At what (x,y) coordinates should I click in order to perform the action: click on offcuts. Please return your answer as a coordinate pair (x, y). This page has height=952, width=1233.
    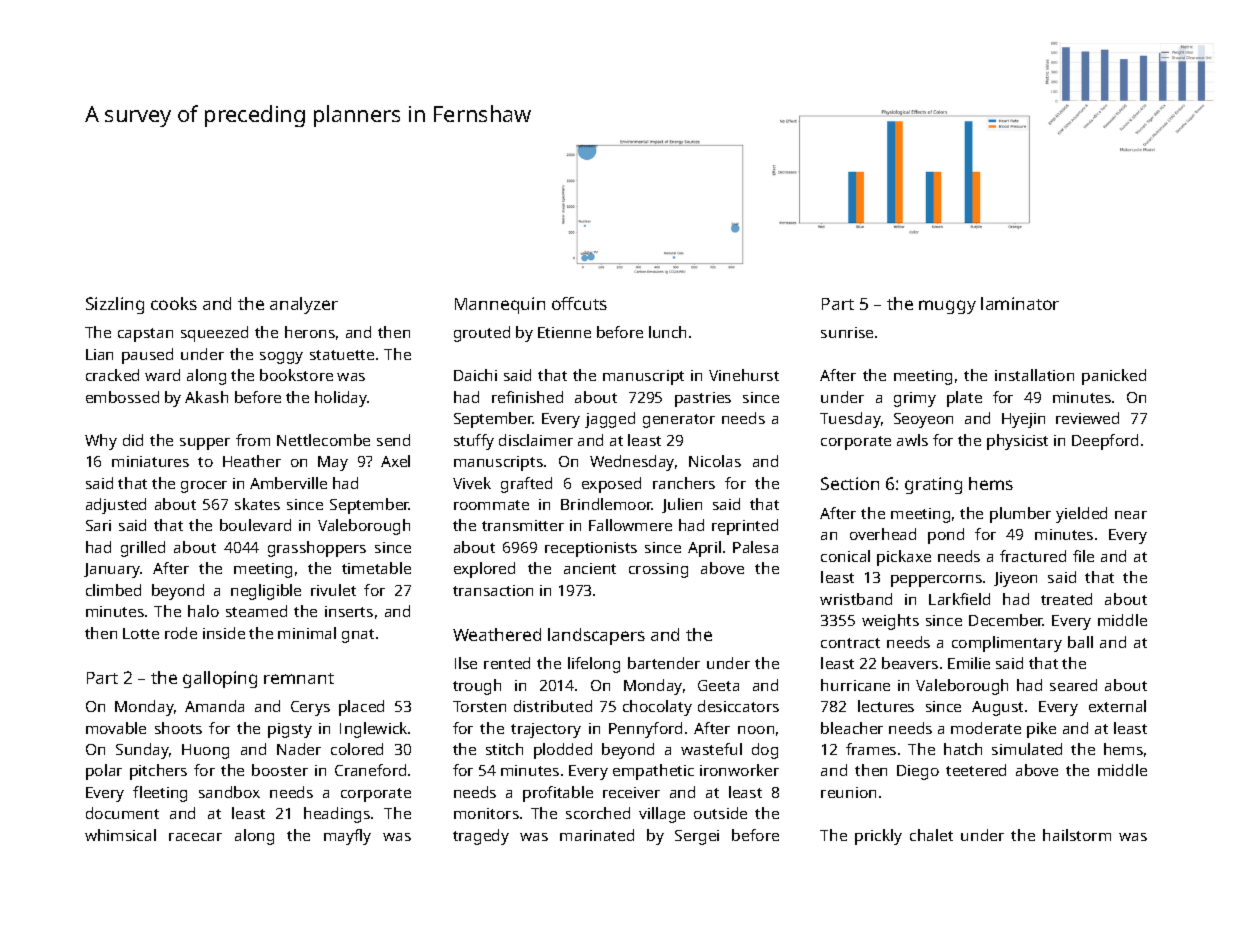
    Looking at the image, I should click on (579, 303).
